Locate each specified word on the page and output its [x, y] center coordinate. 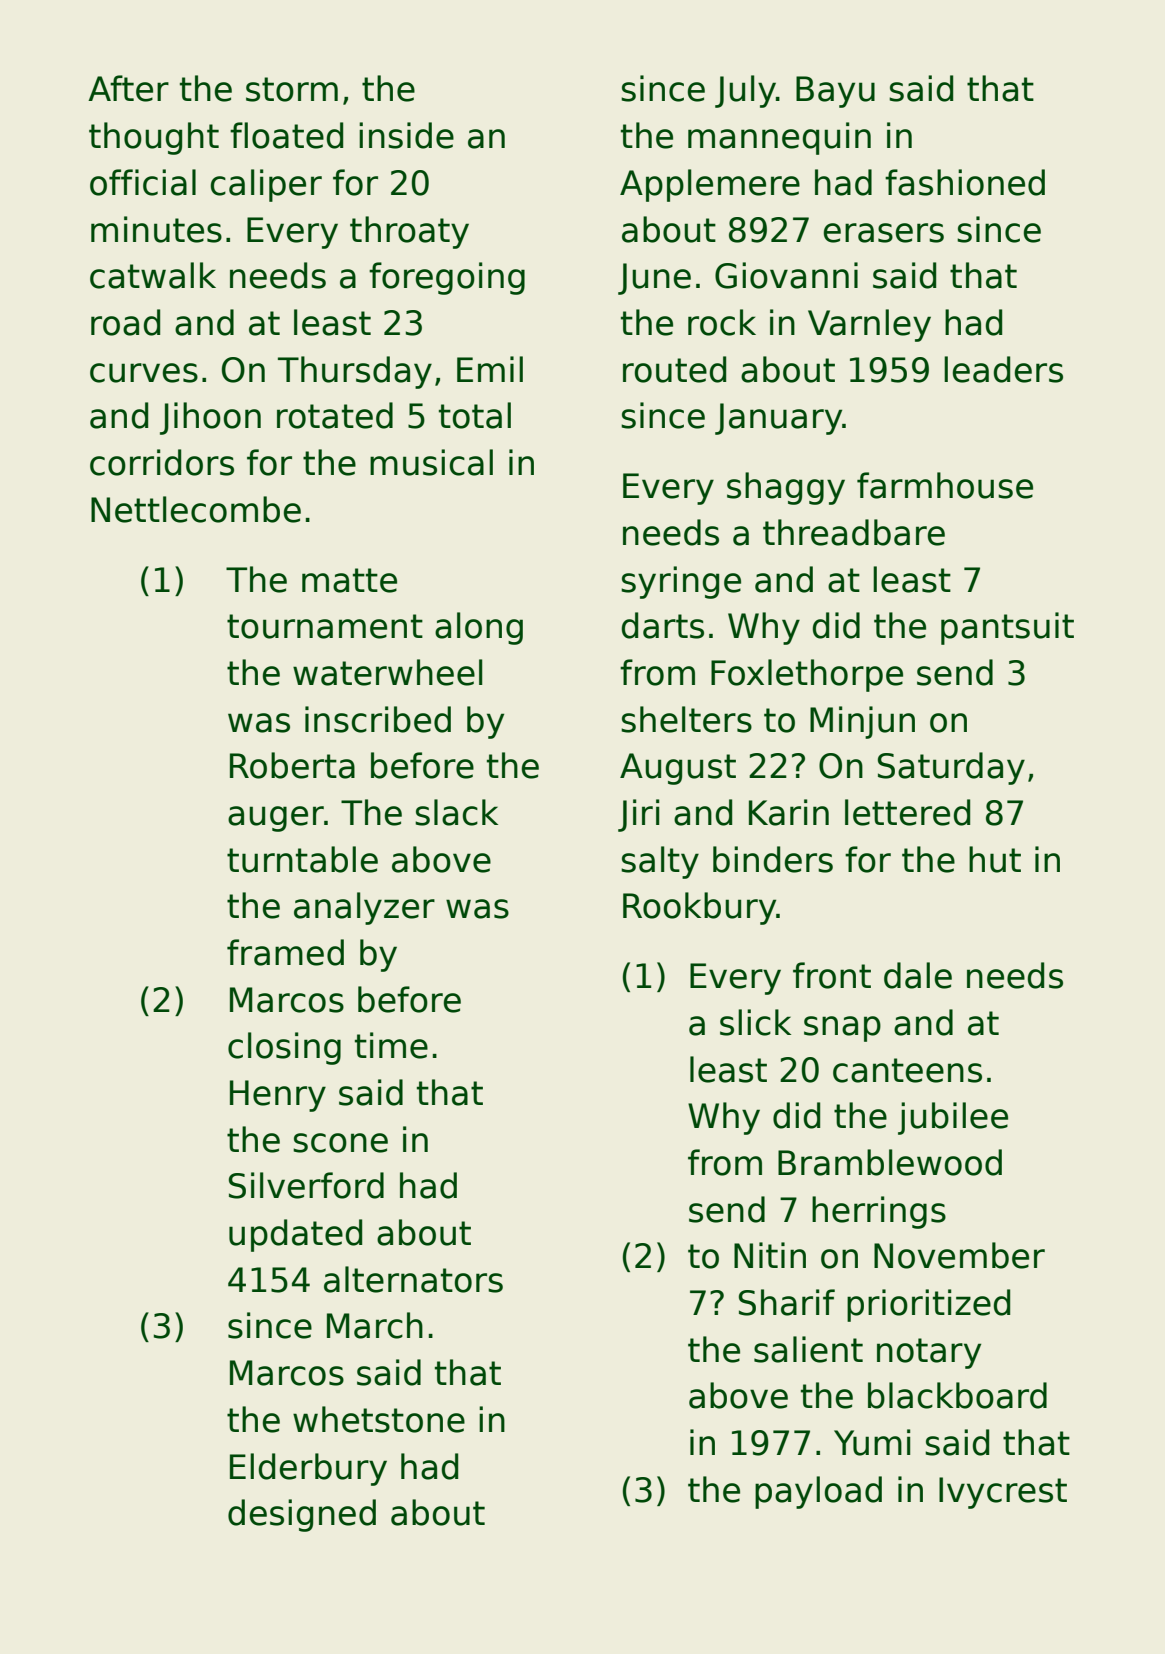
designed [302, 1515]
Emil [490, 369]
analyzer [364, 908]
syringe [681, 582]
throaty [409, 232]
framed [285, 952]
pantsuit [1007, 628]
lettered [907, 812]
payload [818, 1492]
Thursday [355, 372]
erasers [884, 233]
